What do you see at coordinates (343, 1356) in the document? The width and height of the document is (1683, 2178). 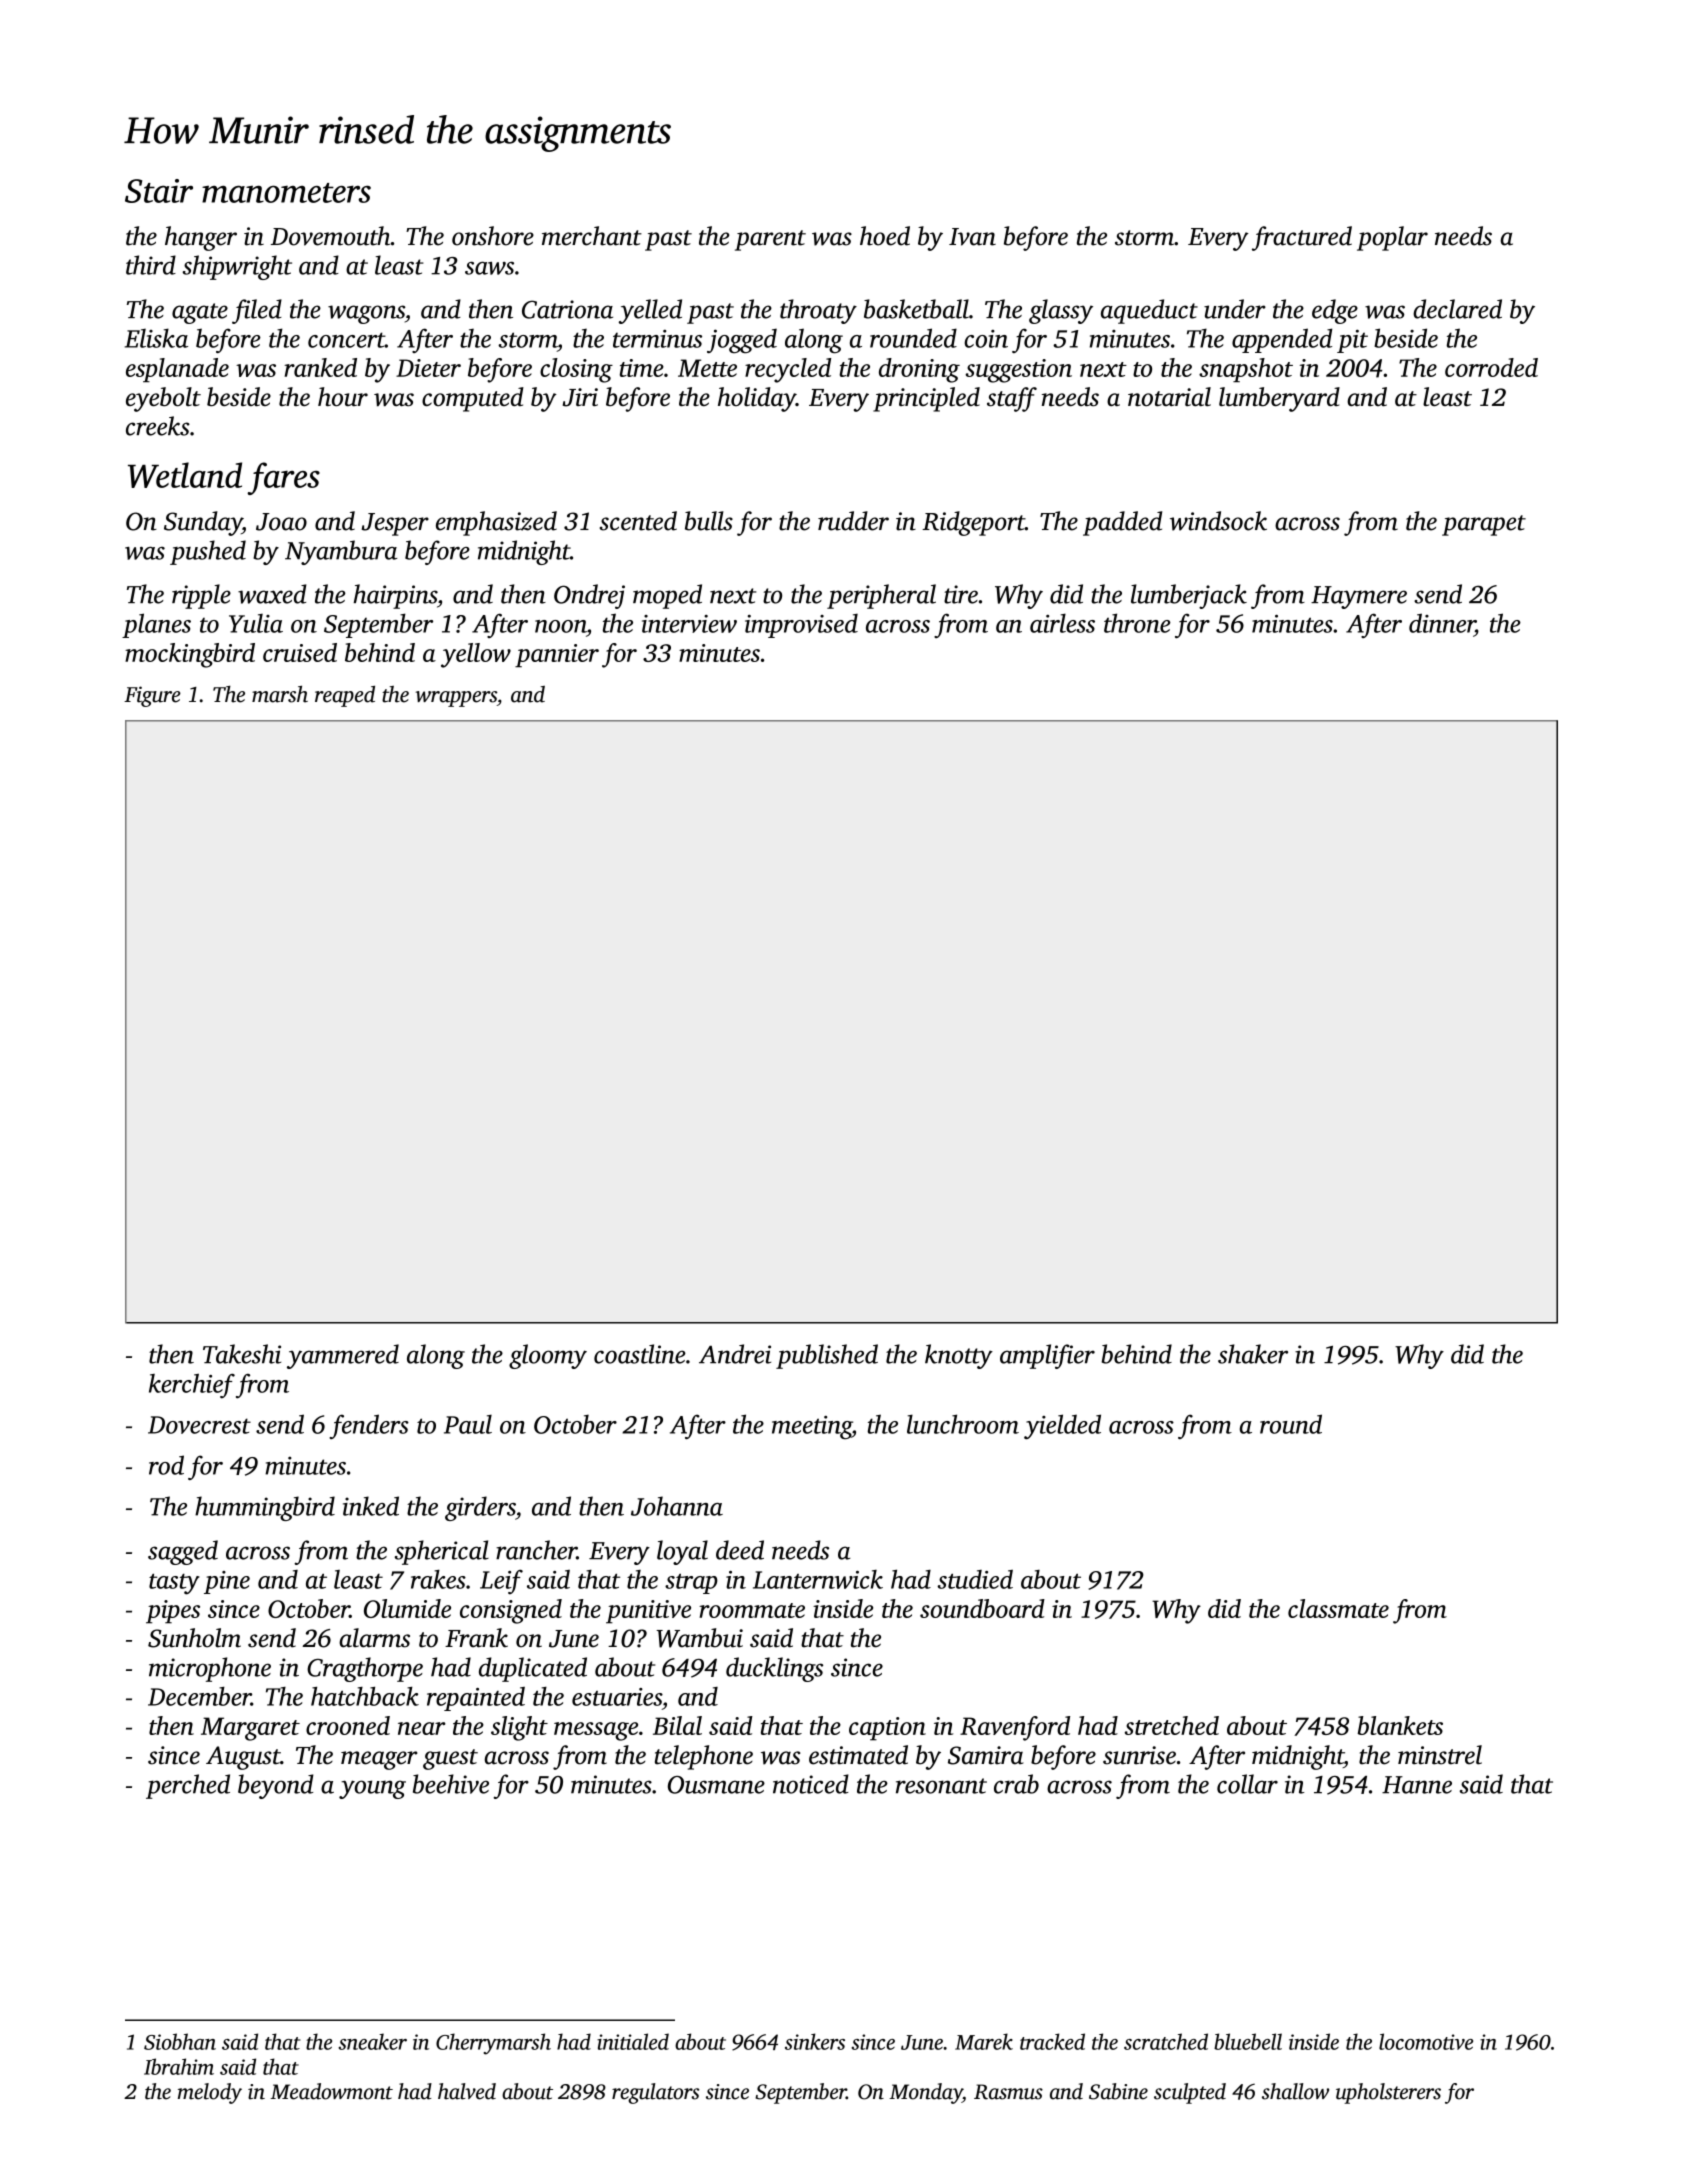 I see `yammered` at bounding box center [343, 1356].
